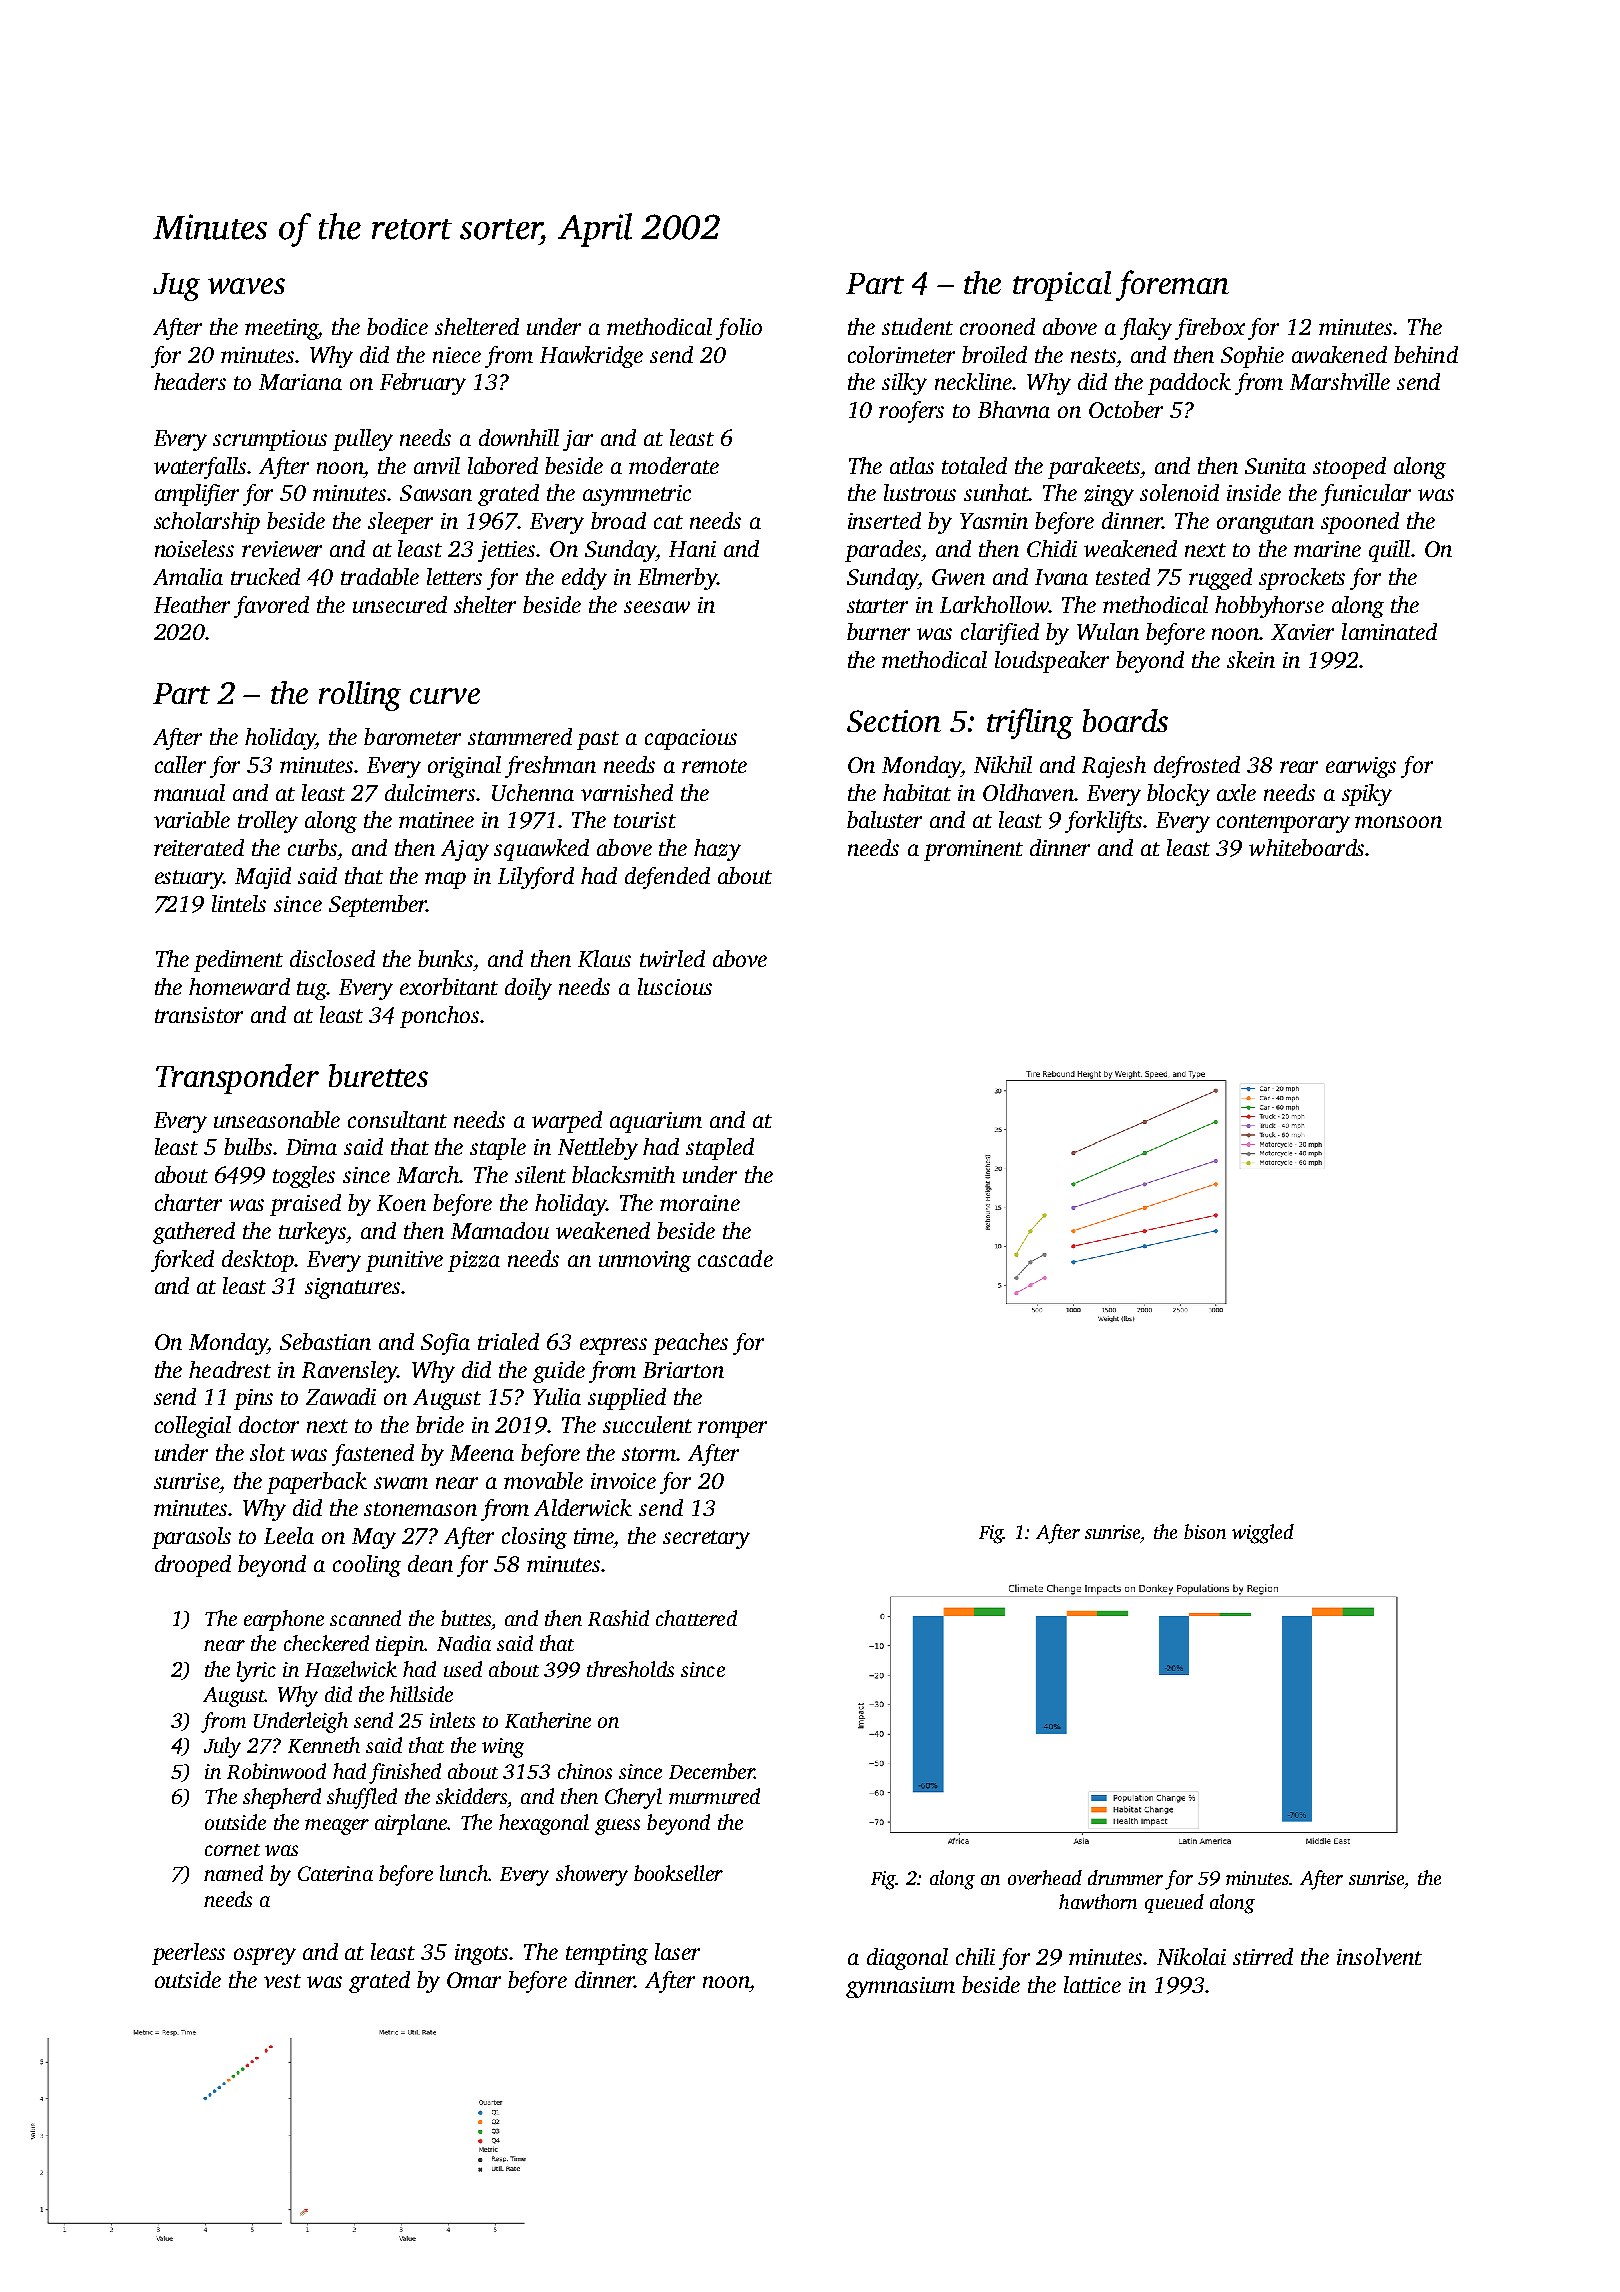  What do you see at coordinates (312, 1233) in the screenshot?
I see `turkeys` at bounding box center [312, 1233].
